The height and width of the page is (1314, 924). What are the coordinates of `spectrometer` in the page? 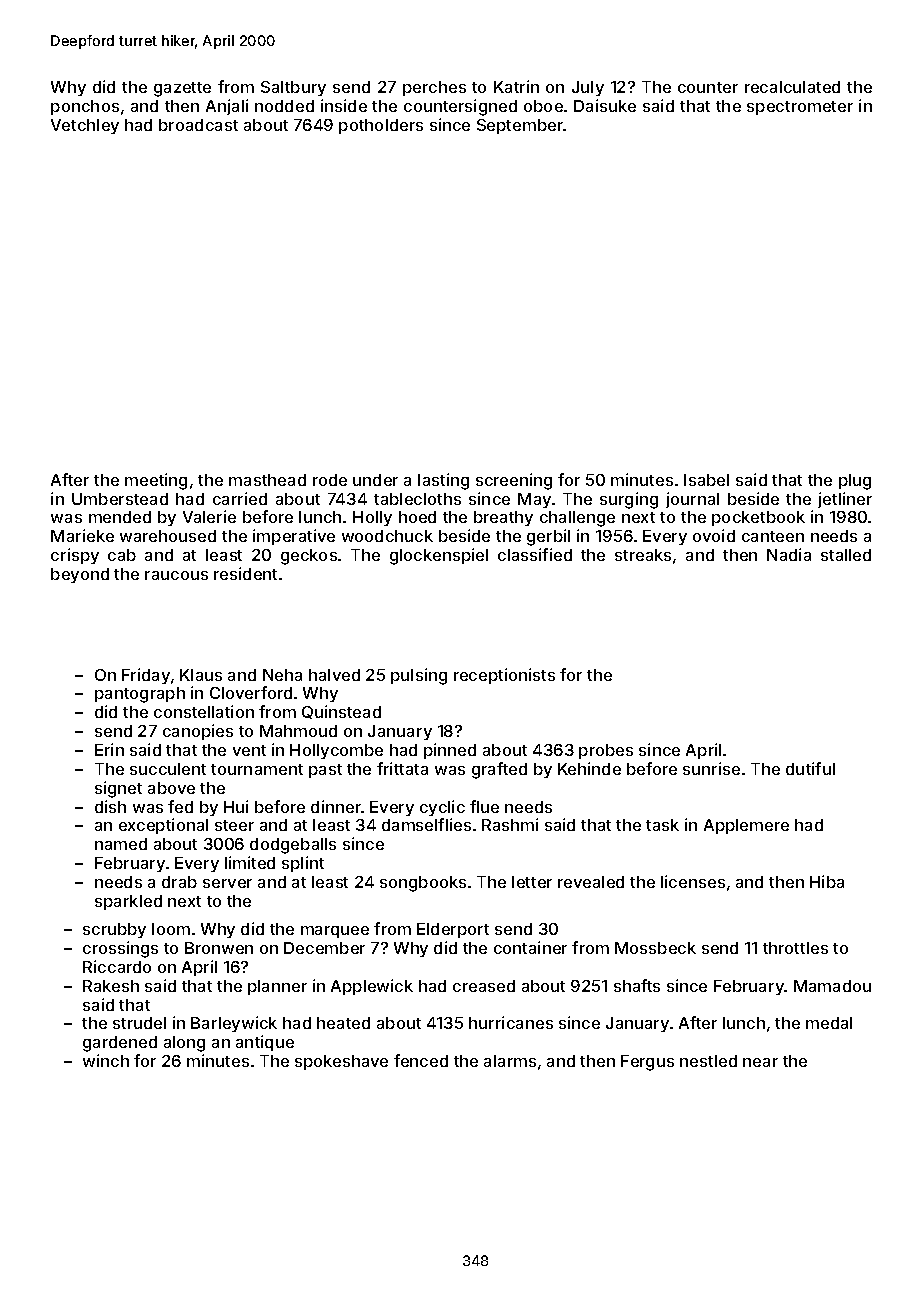 It's located at (800, 108).
